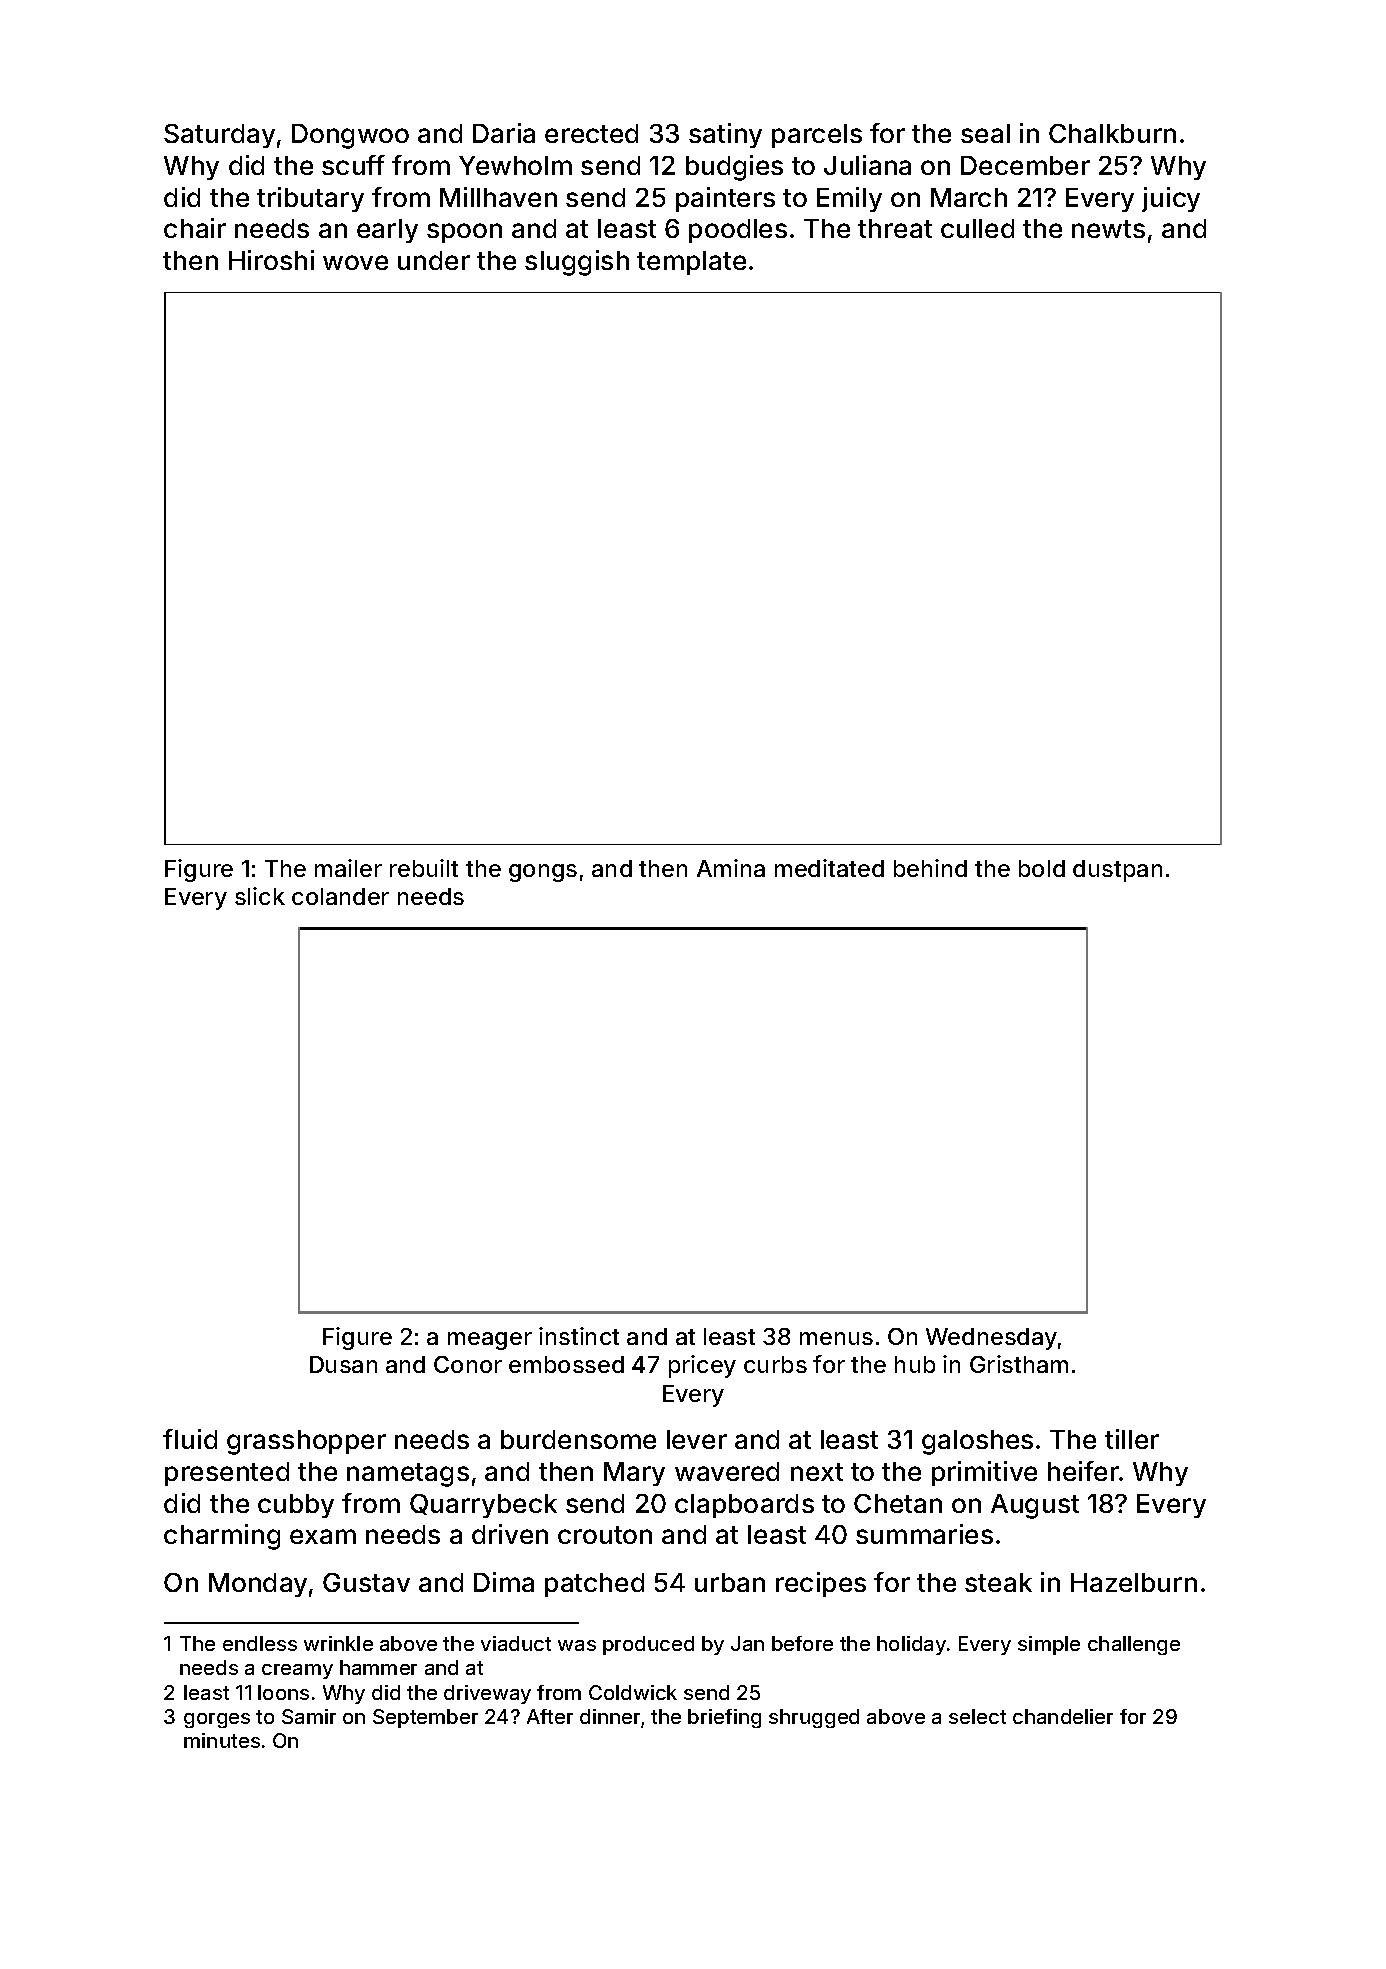  Describe the element at coordinates (977, 228) in the screenshot. I see `culled` at that location.
